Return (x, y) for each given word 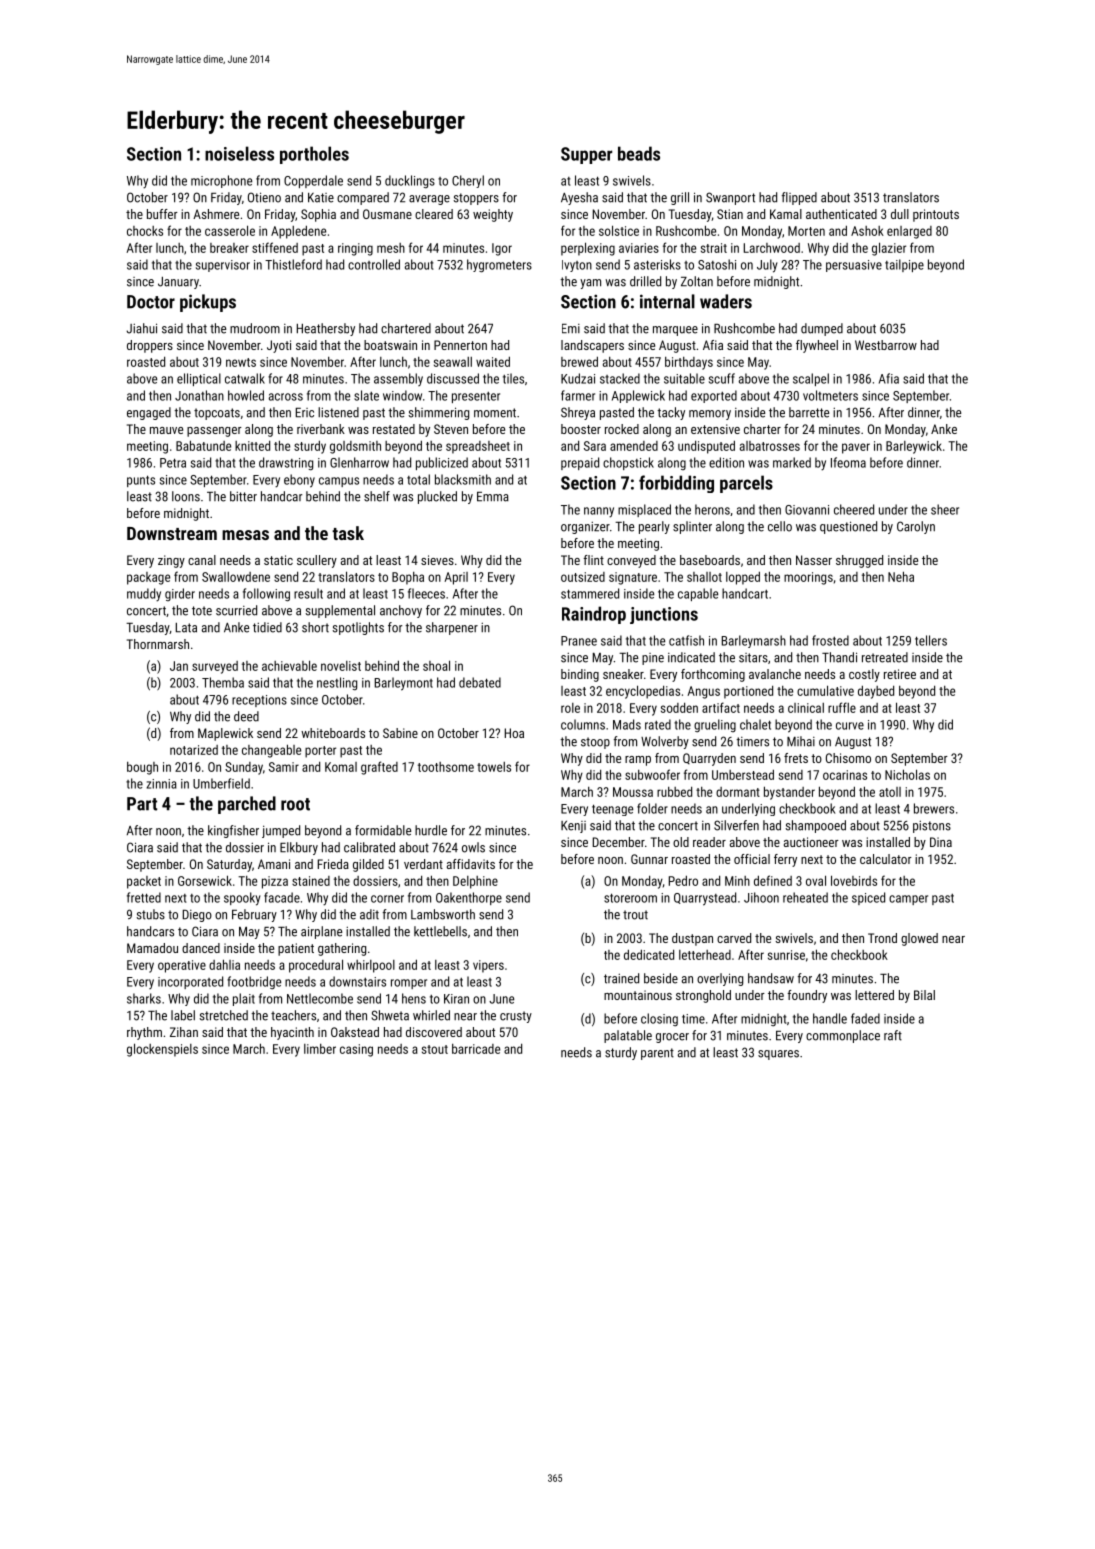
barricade (476, 1049)
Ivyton (577, 266)
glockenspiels (162, 1050)
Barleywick (914, 447)
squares (778, 1055)
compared (363, 198)
